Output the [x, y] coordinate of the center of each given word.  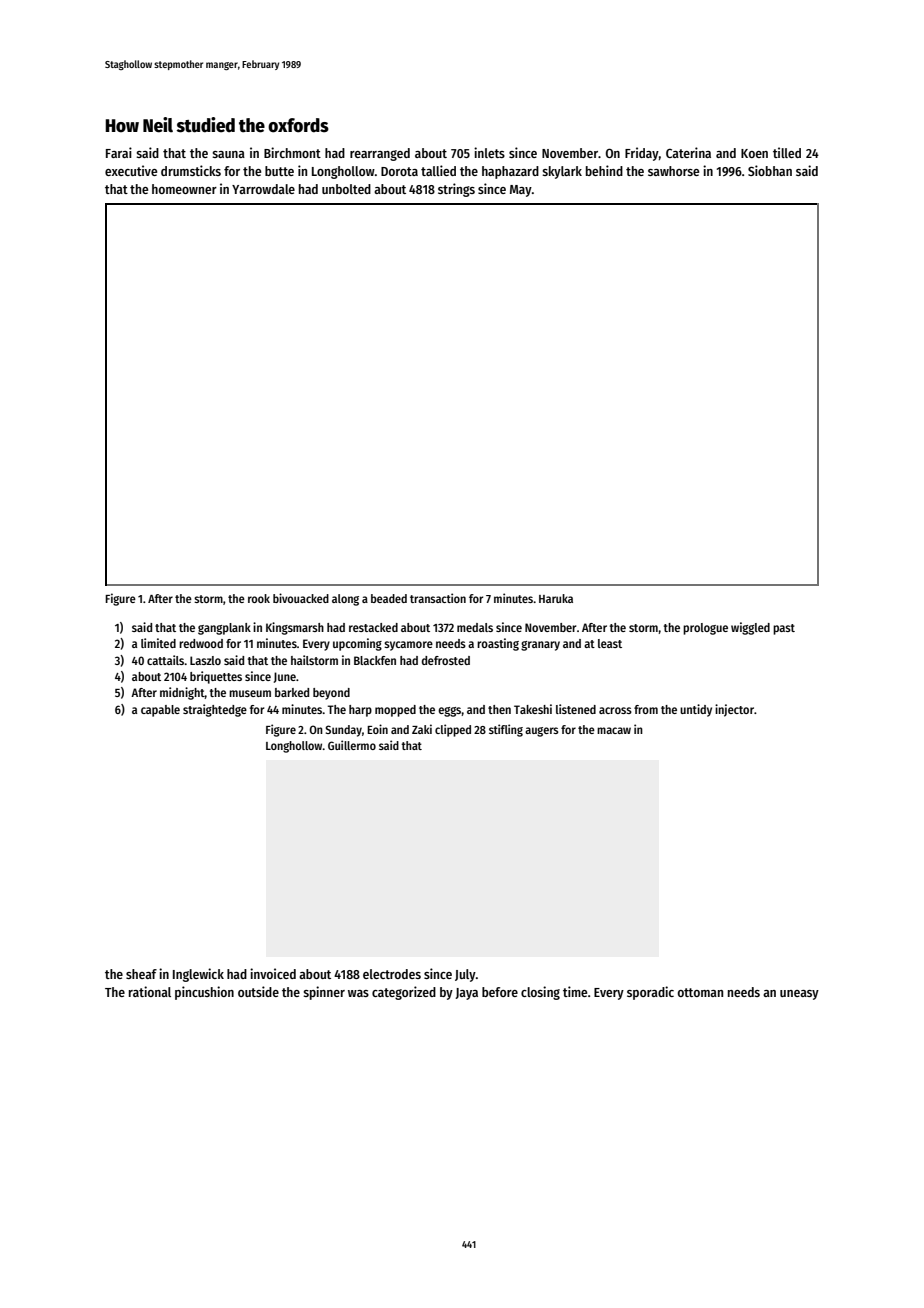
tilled [787, 152]
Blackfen [375, 660]
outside [258, 991]
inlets [489, 152]
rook [259, 598]
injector [734, 710]
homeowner [184, 189]
